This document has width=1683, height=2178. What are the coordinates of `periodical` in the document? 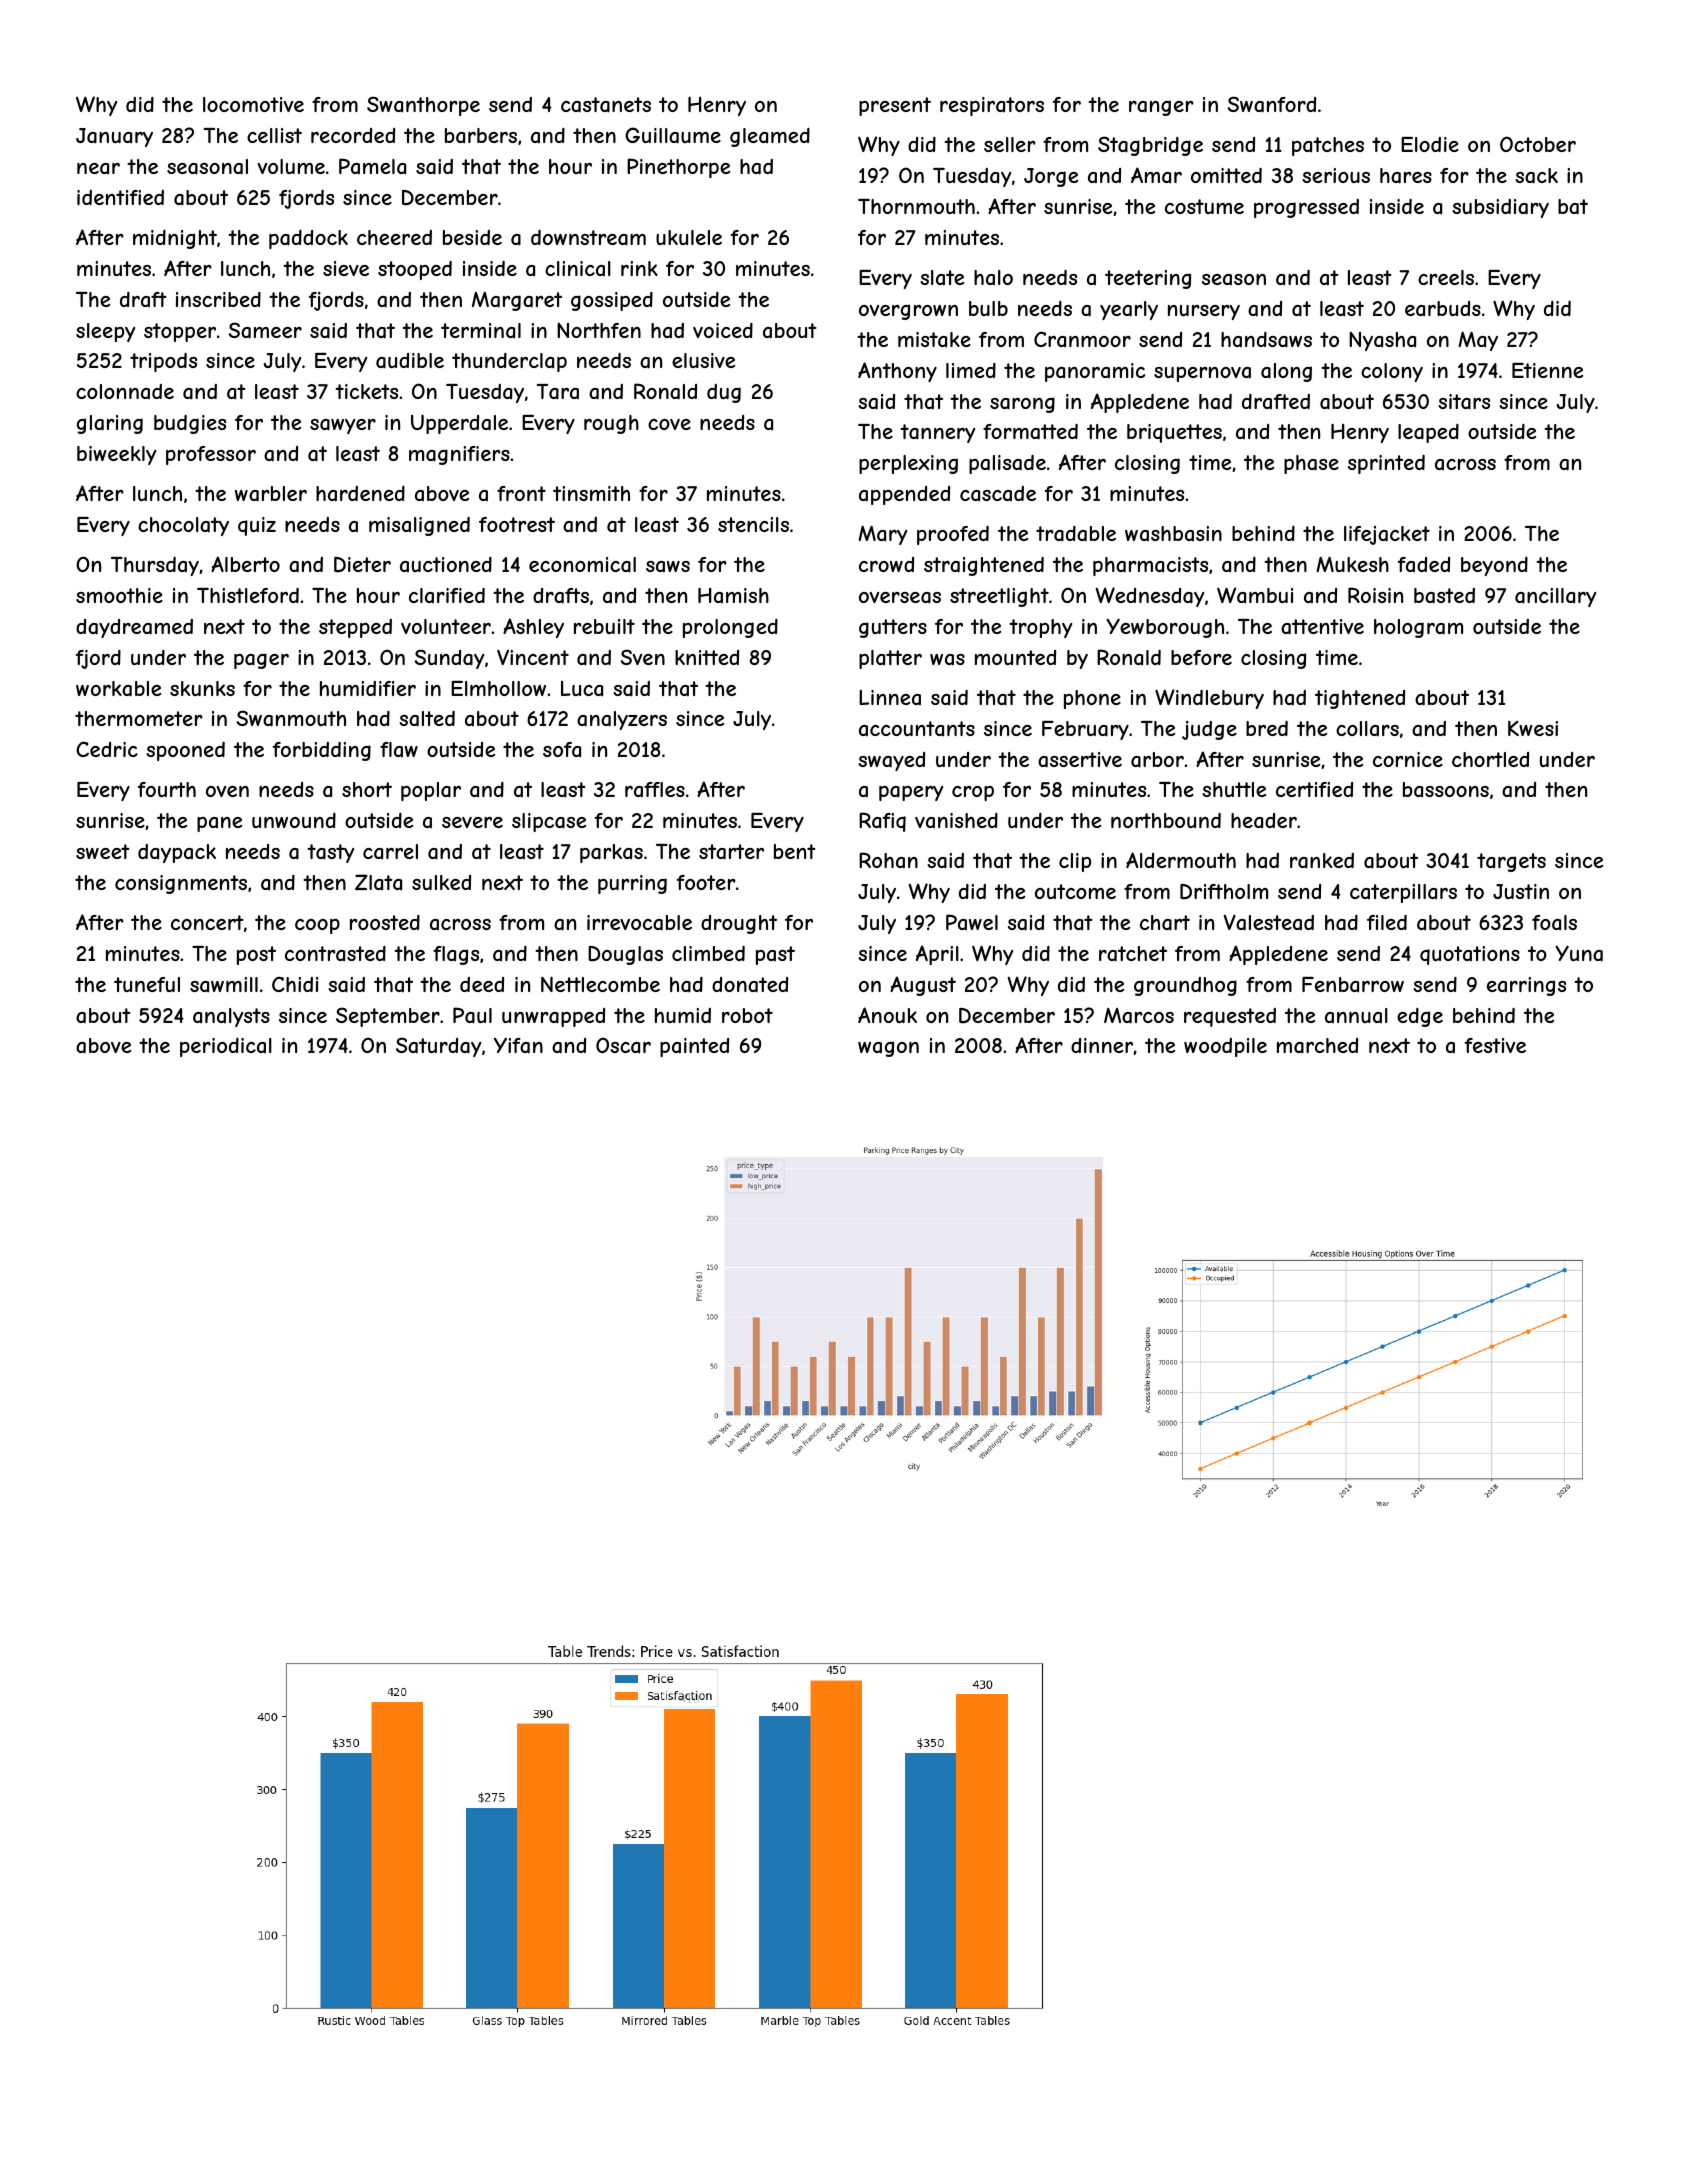 It's located at (226, 1047).
